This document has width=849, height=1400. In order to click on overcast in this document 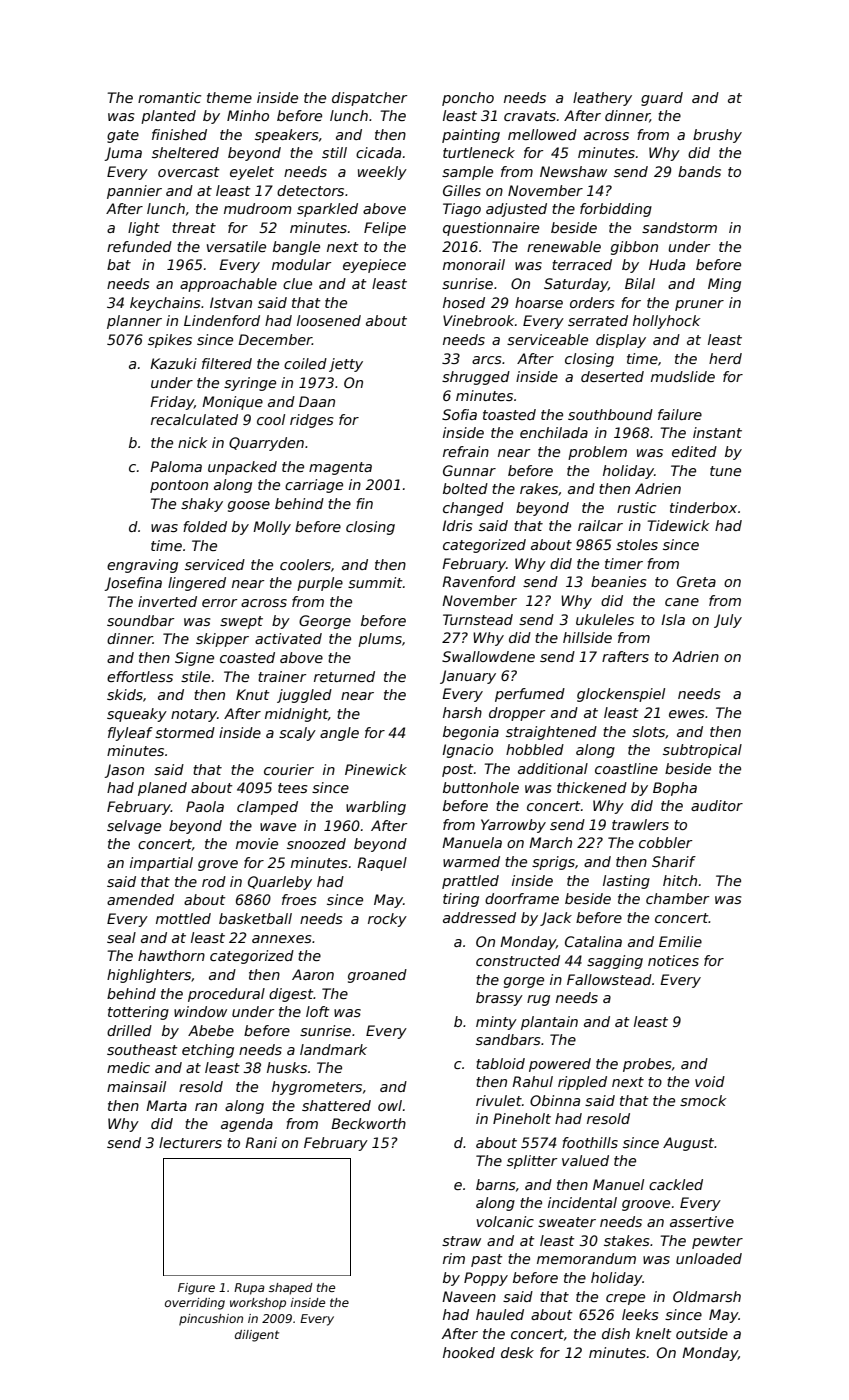, I will do `click(189, 172)`.
